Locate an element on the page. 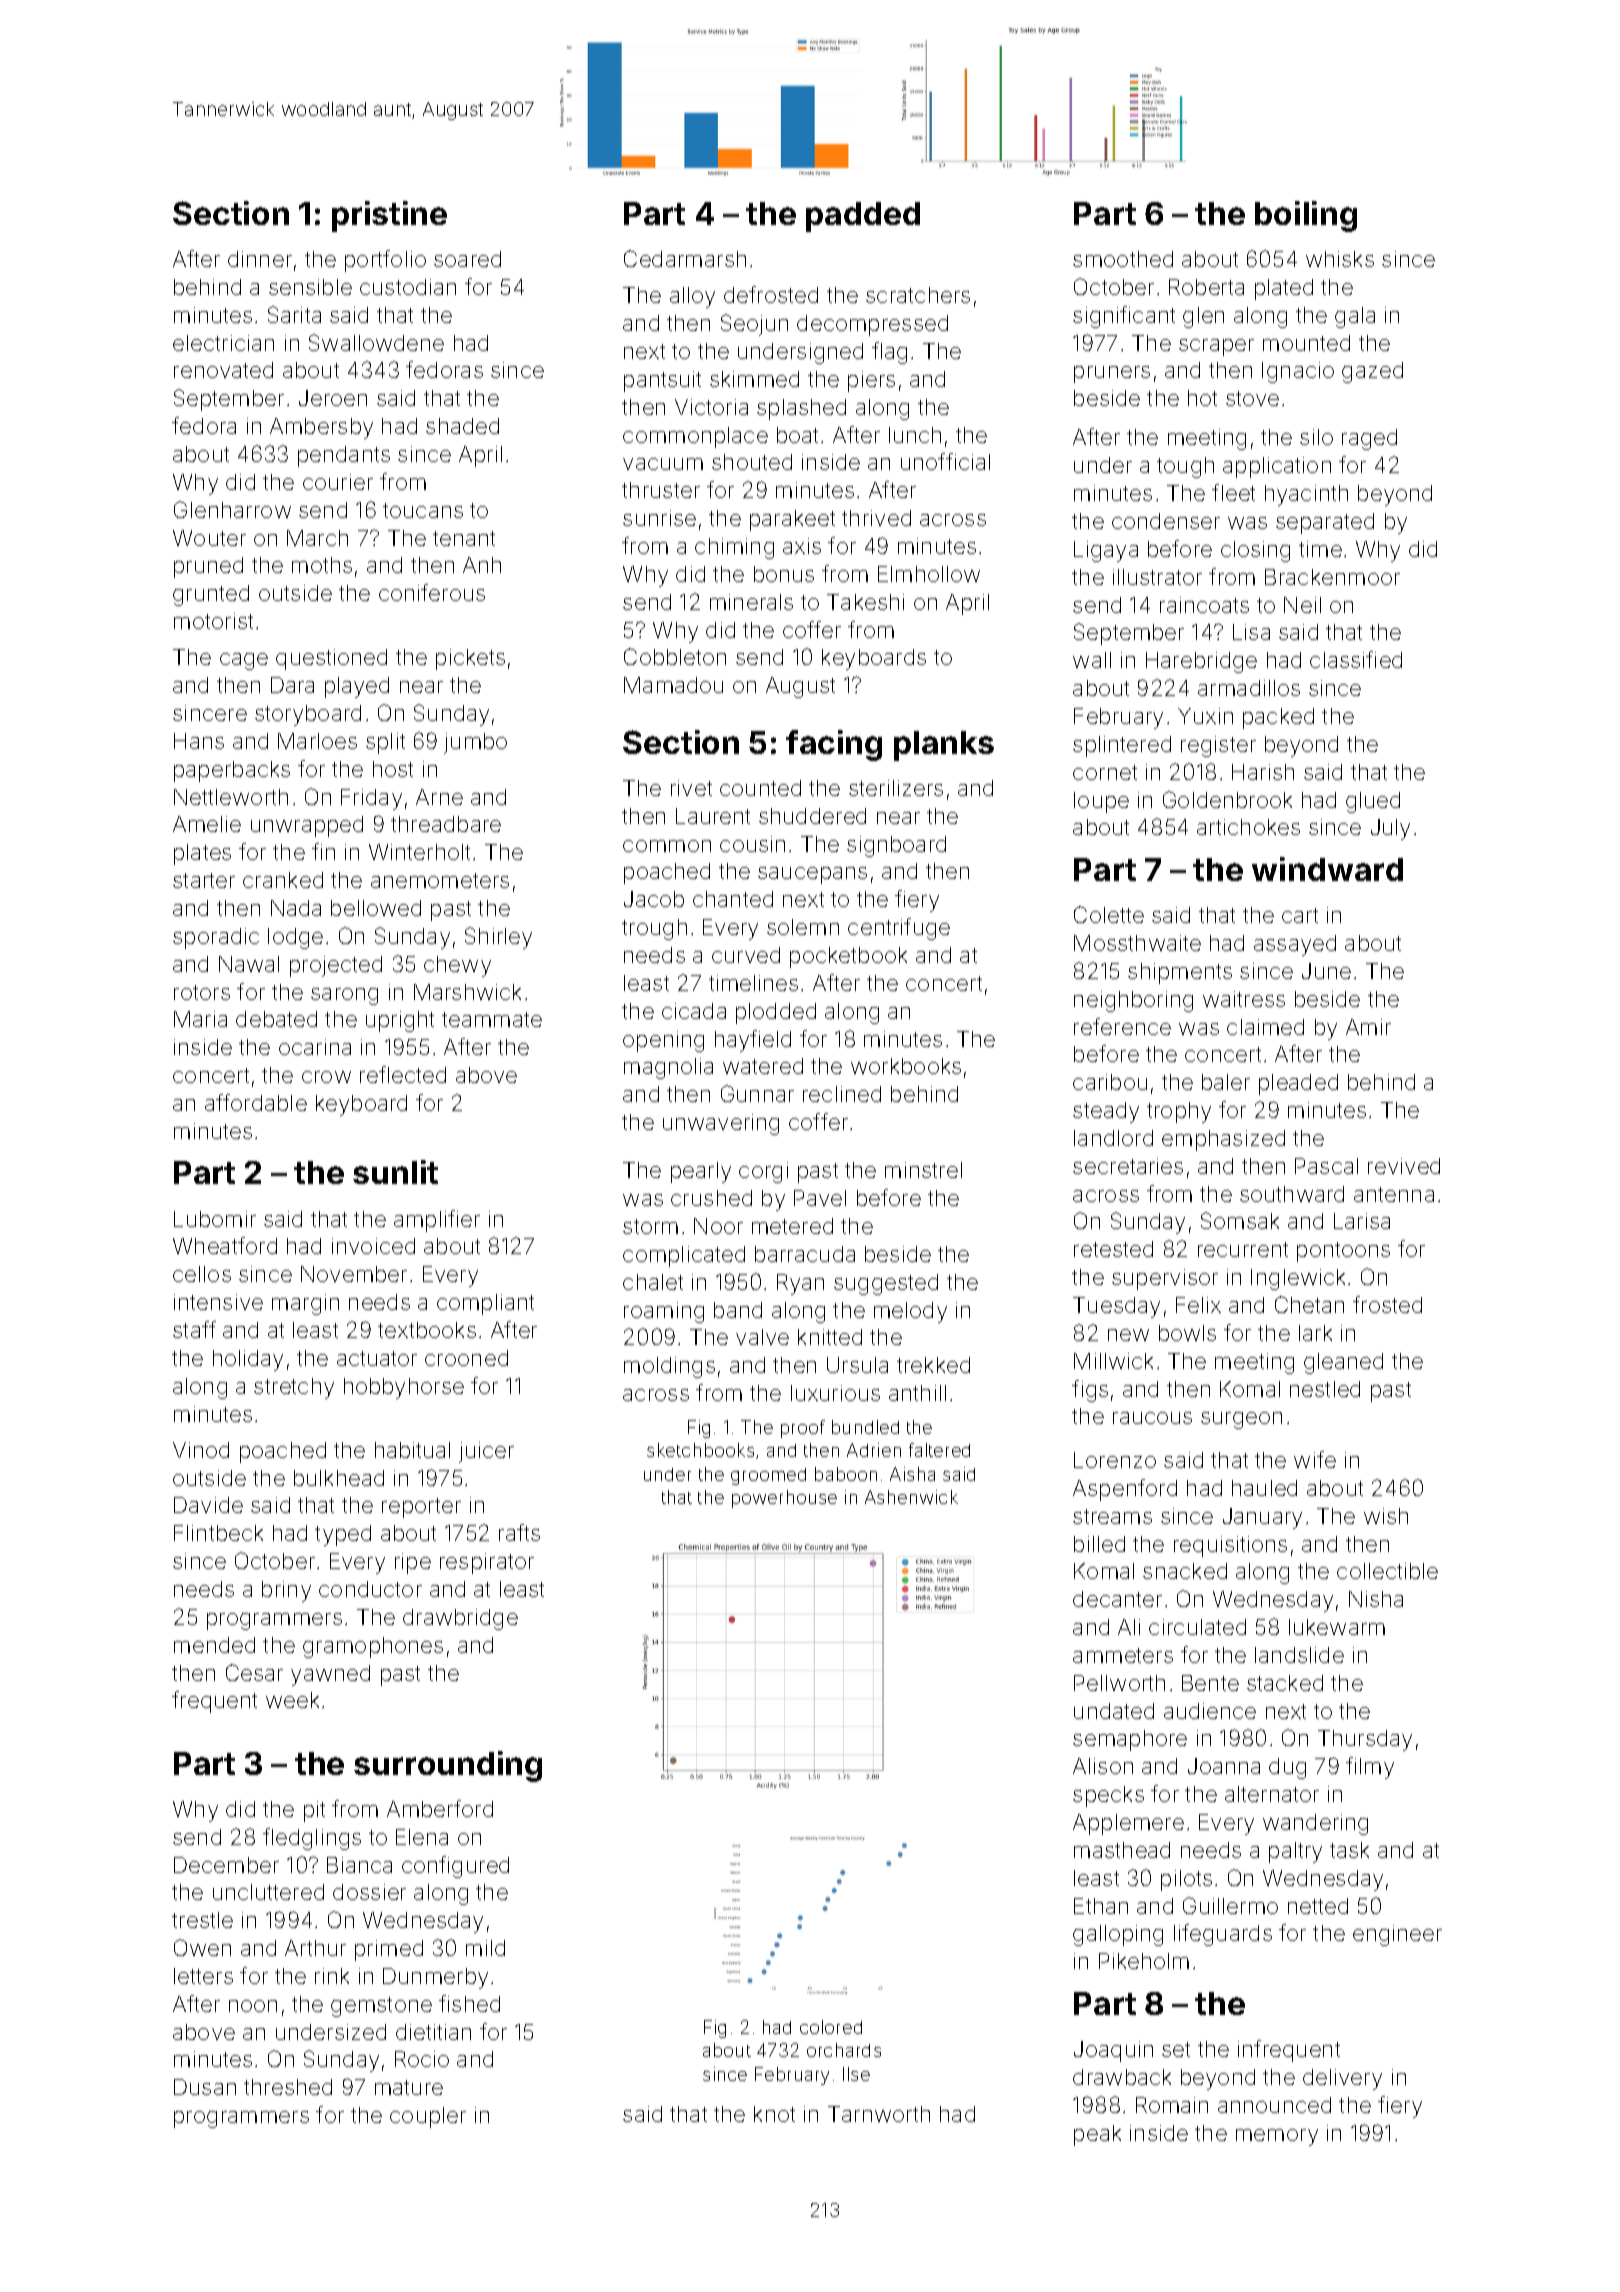 Image resolution: width=1620 pixels, height=2292 pixels. padded is located at coordinates (863, 217).
